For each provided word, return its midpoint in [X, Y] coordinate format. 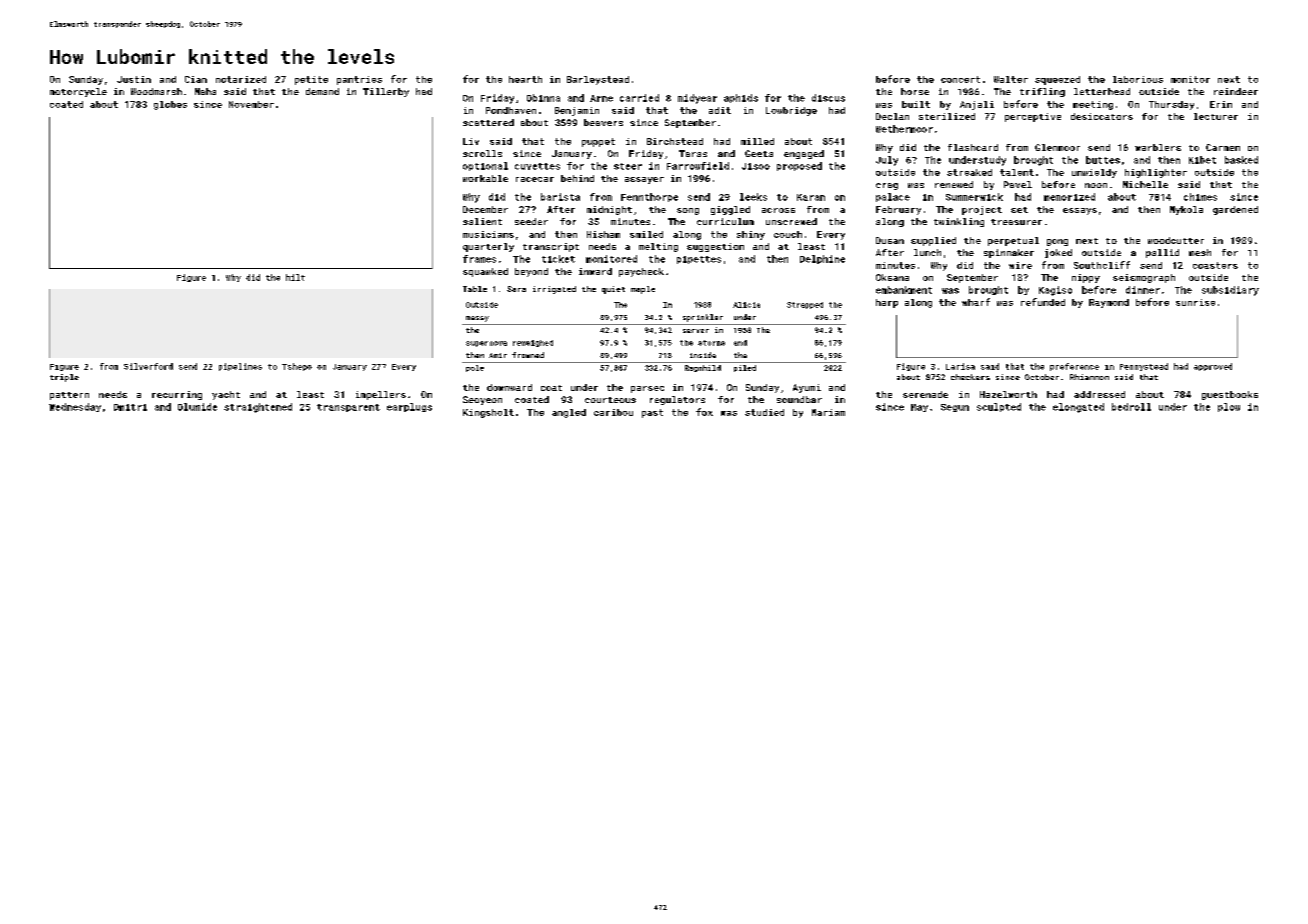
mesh [1200, 252]
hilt [295, 277]
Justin [134, 79]
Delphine [822, 259]
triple [64, 378]
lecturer [1216, 116]
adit [720, 110]
